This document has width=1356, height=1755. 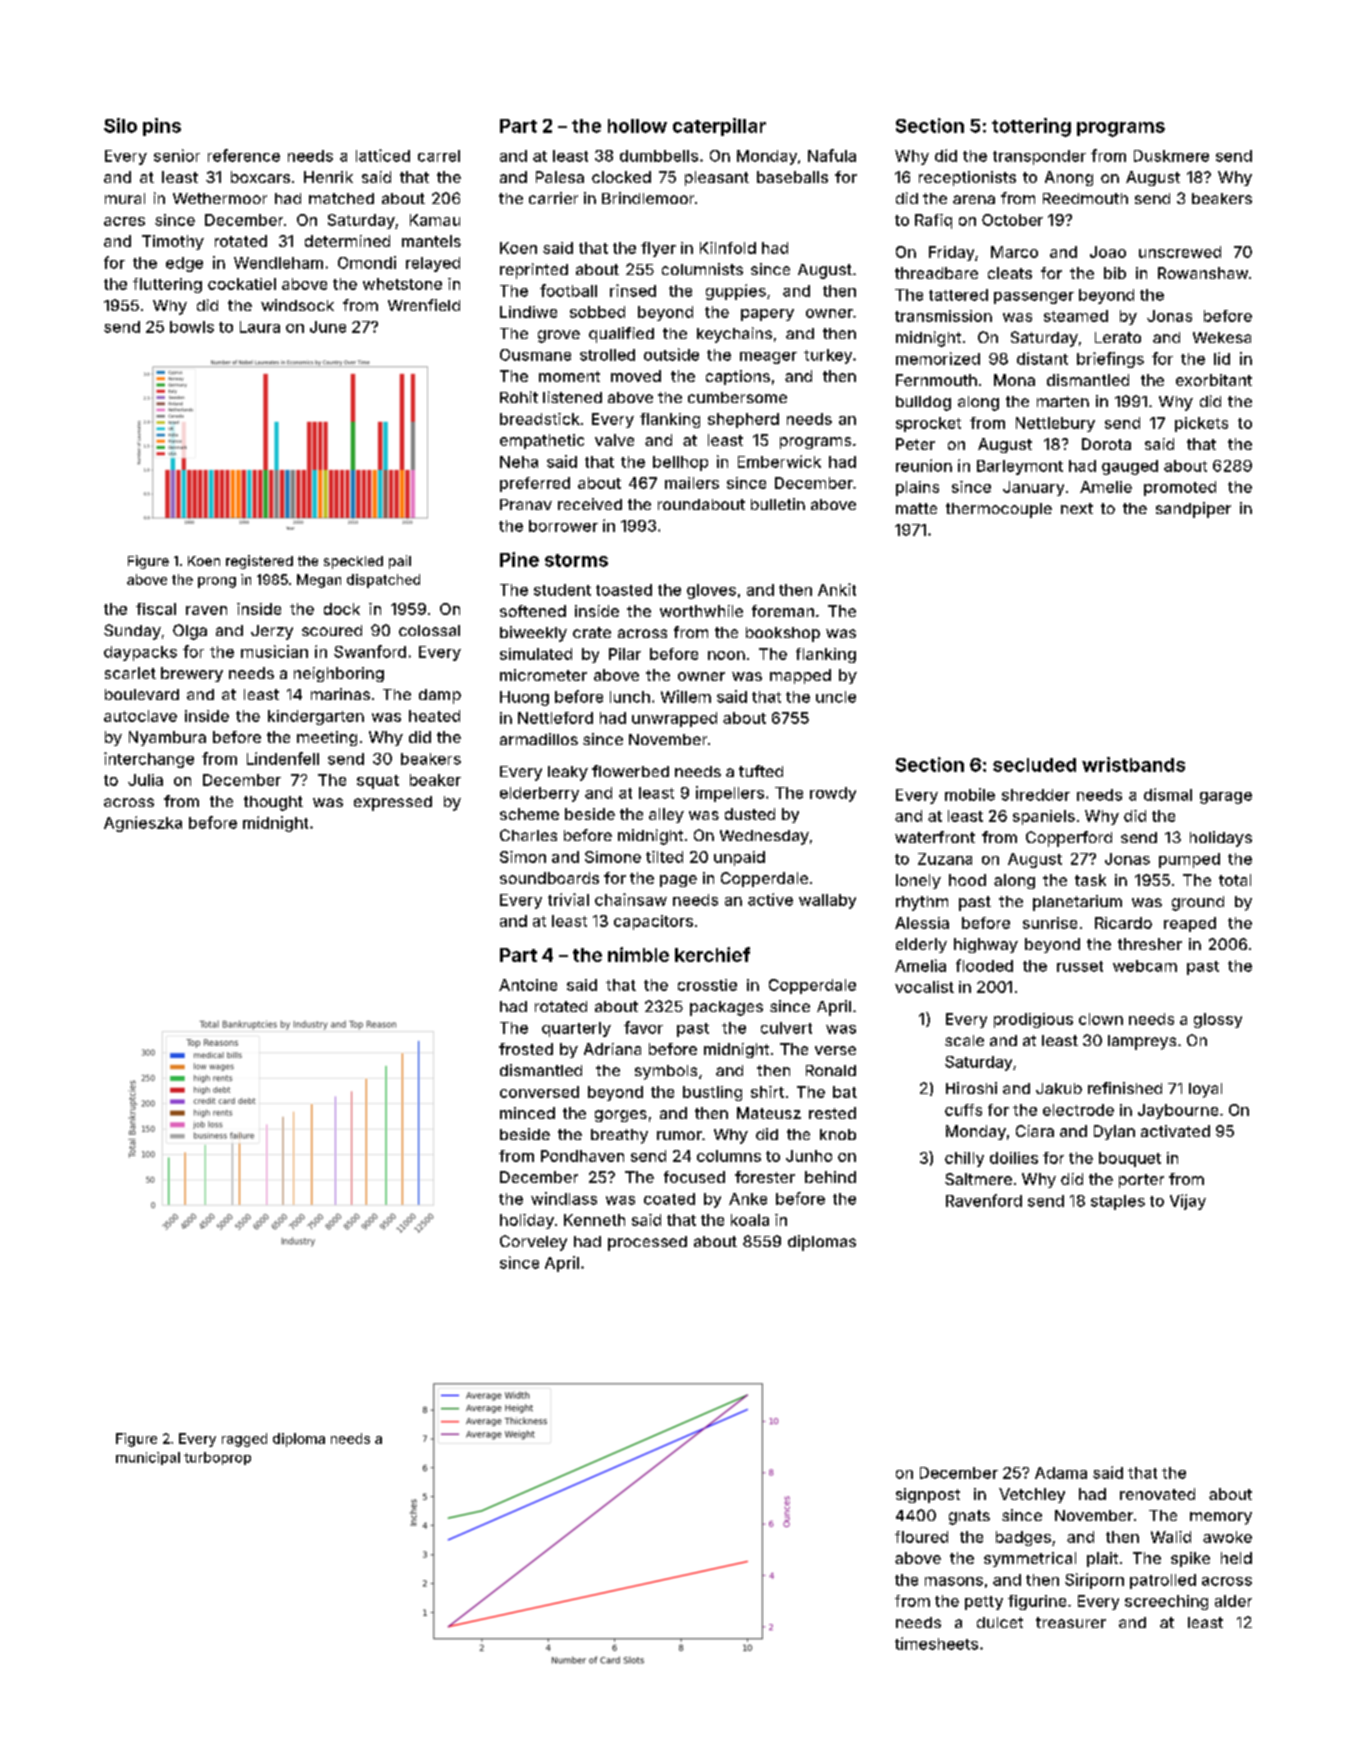 What do you see at coordinates (1233, 1601) in the document?
I see `alder` at bounding box center [1233, 1601].
